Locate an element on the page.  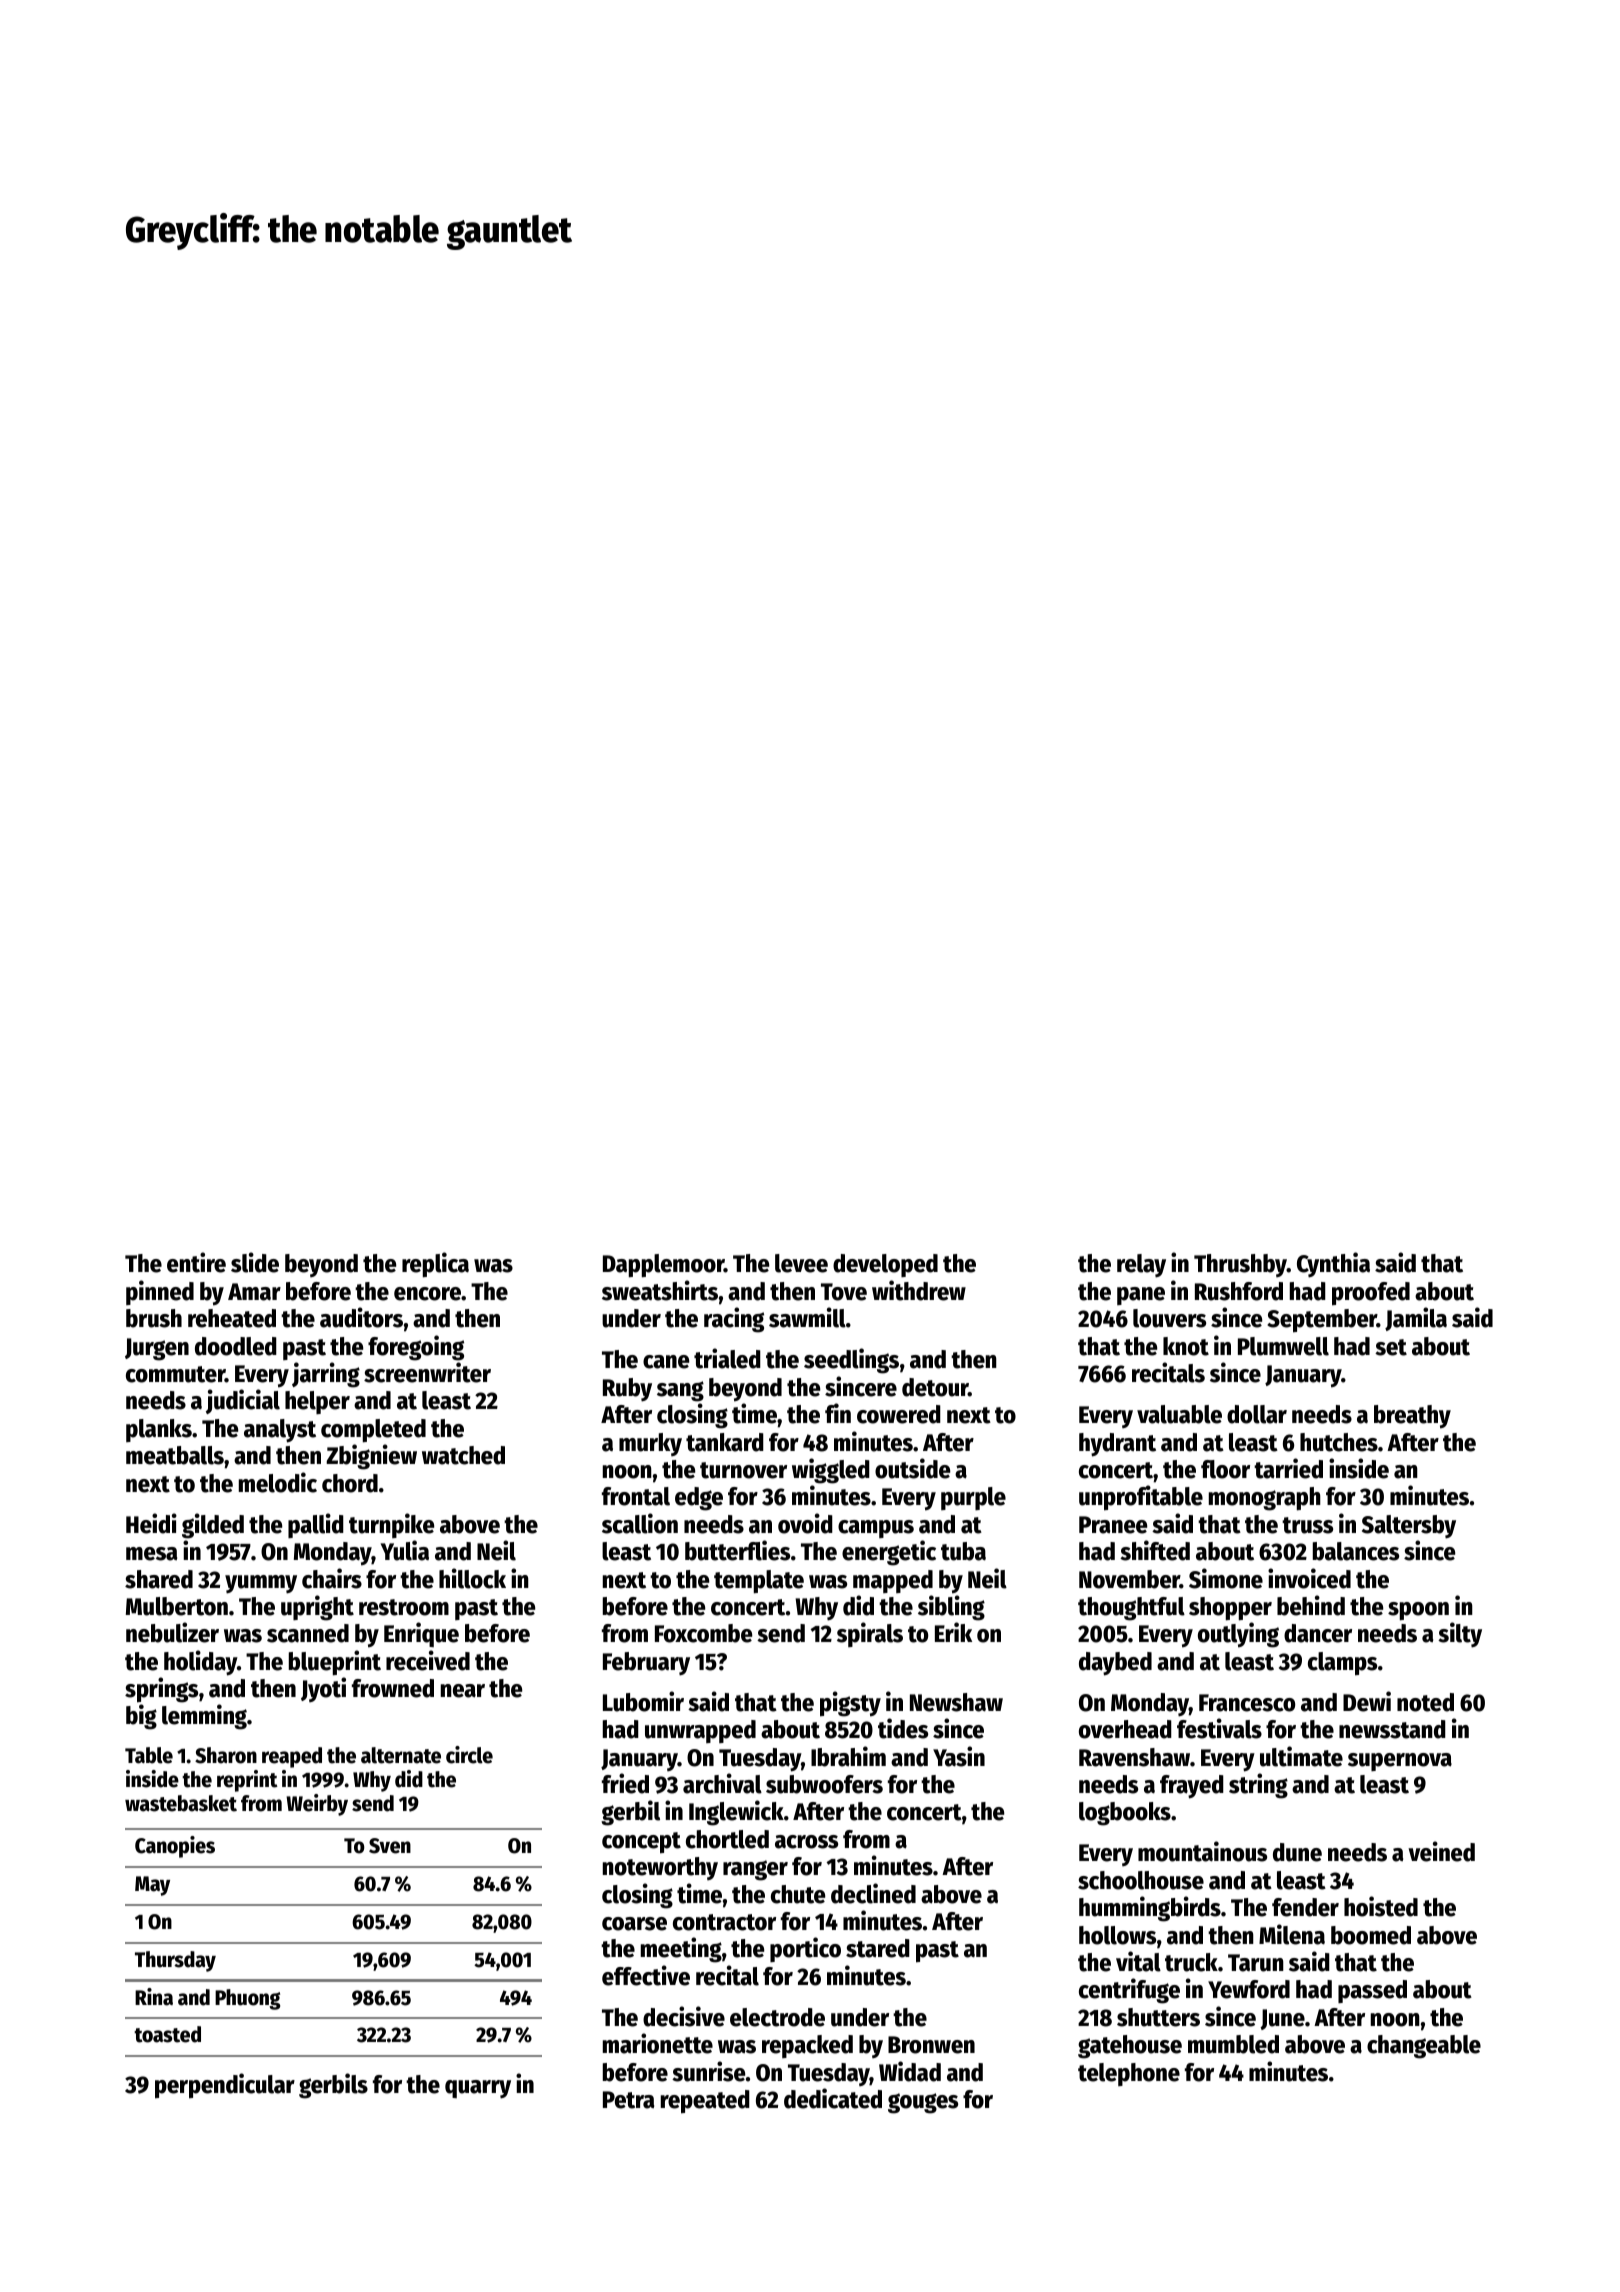
Petra is located at coordinates (628, 2100).
